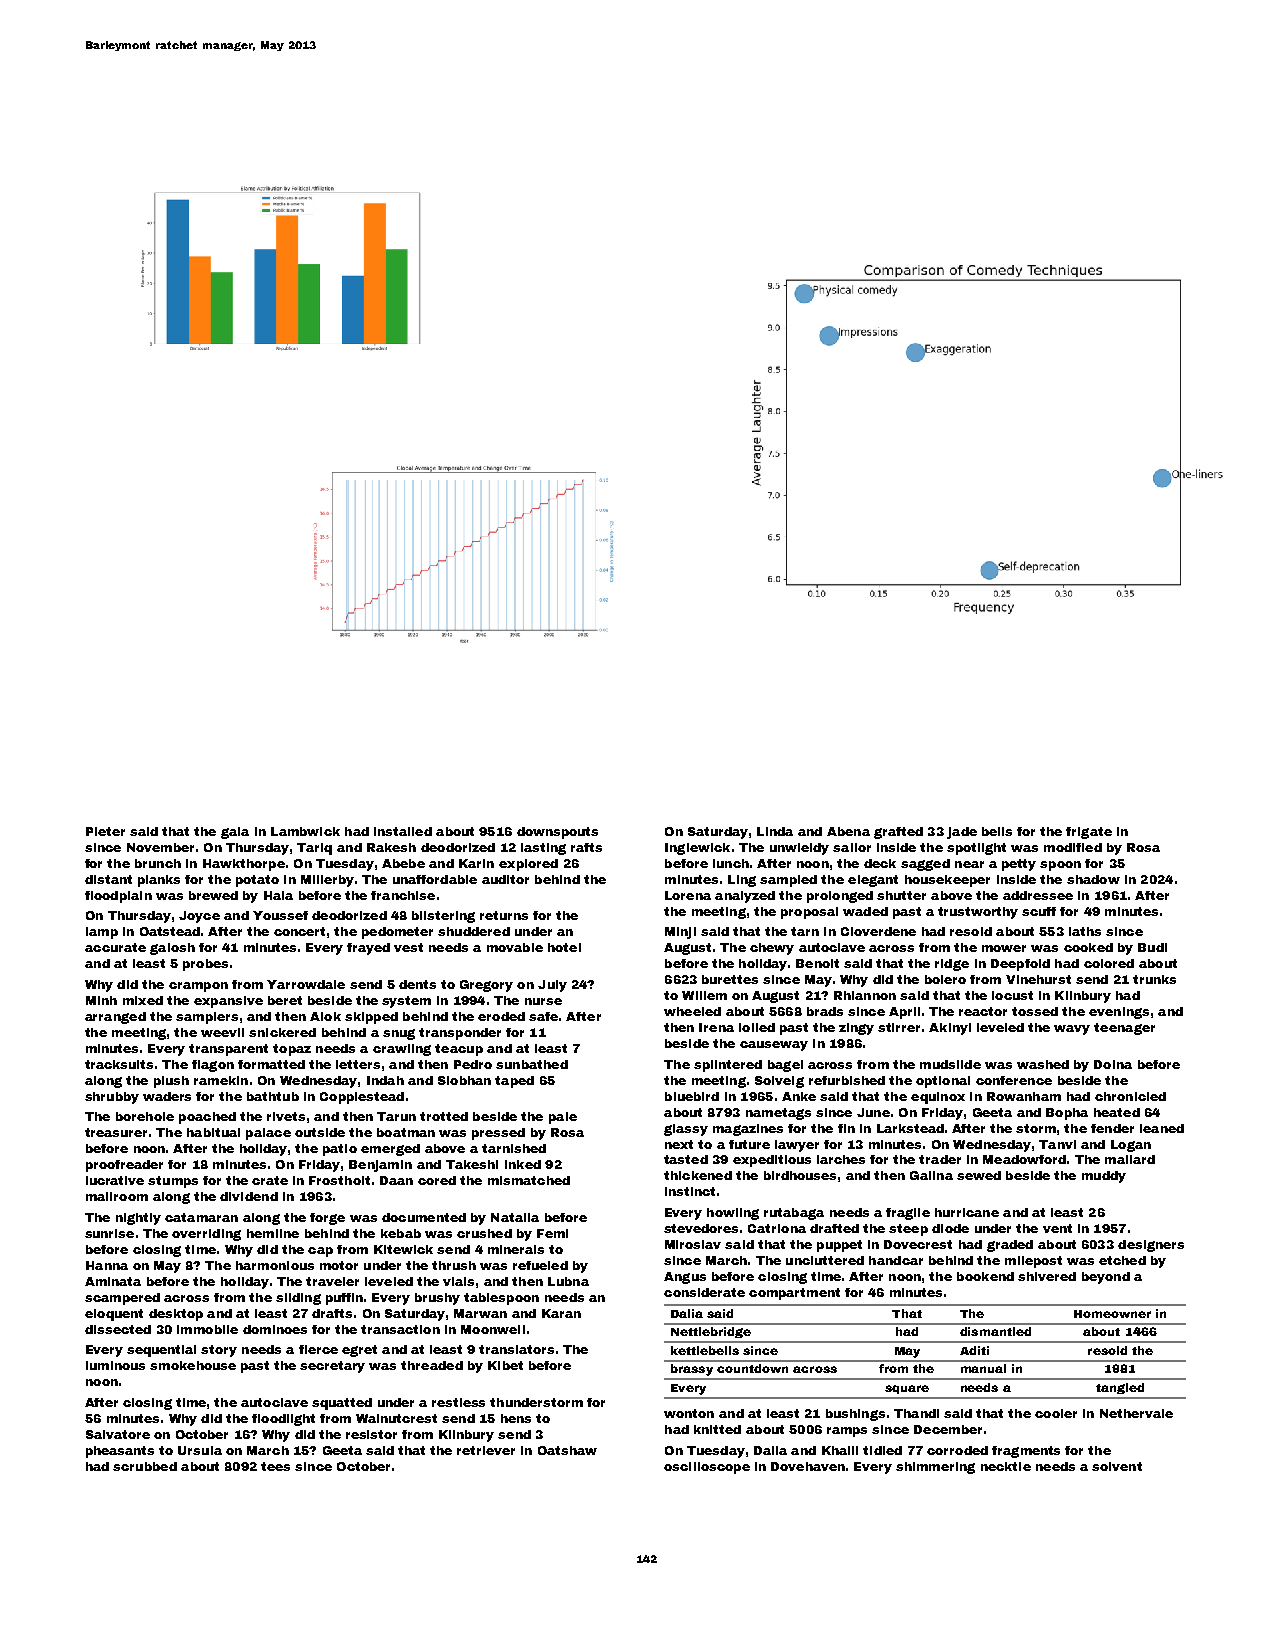  I want to click on pale, so click(563, 1118).
